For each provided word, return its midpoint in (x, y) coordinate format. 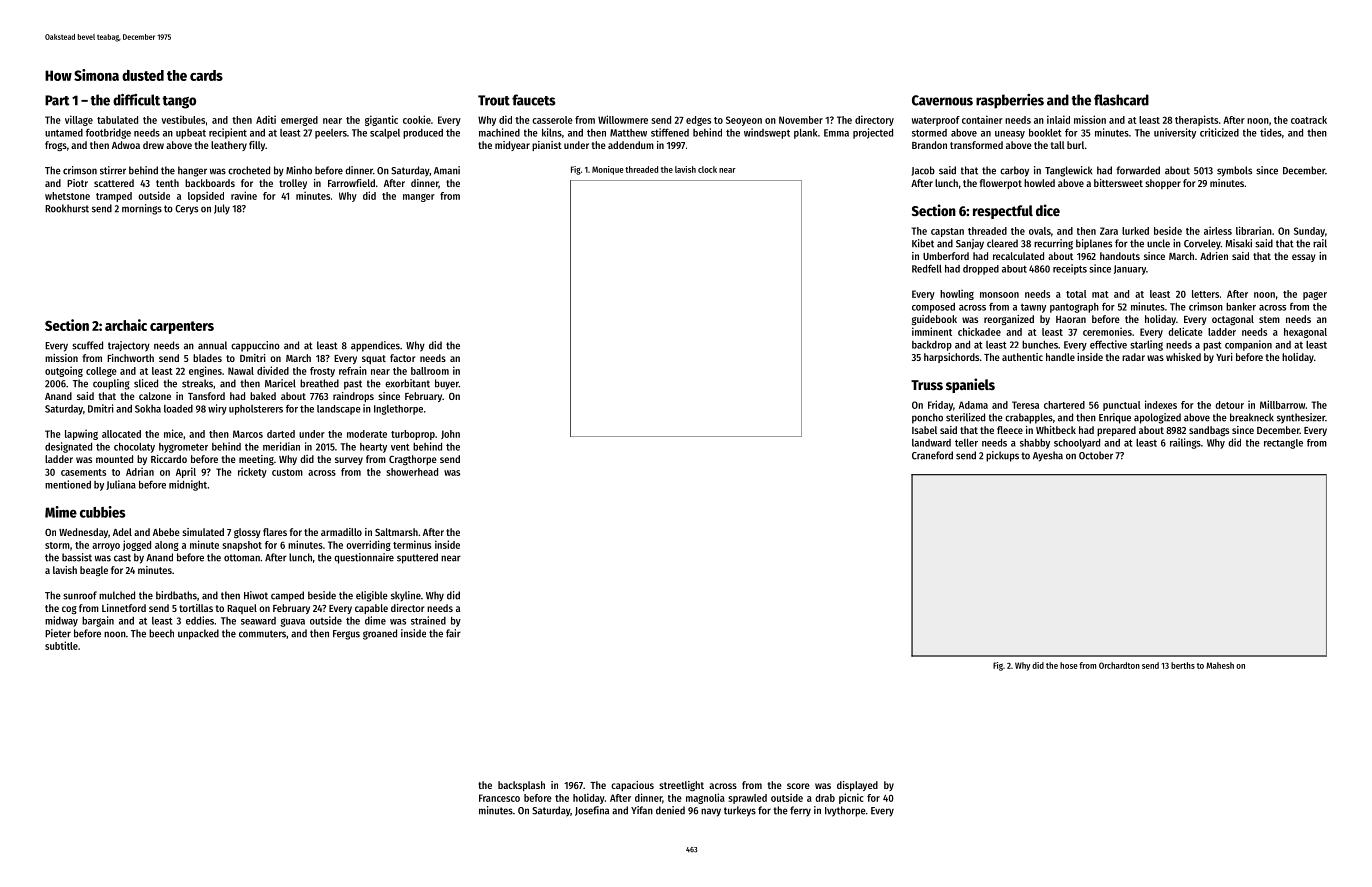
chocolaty (134, 448)
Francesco (499, 798)
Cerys (186, 210)
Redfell (927, 268)
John (450, 434)
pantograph (1074, 308)
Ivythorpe (845, 811)
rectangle (1283, 444)
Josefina (592, 811)
